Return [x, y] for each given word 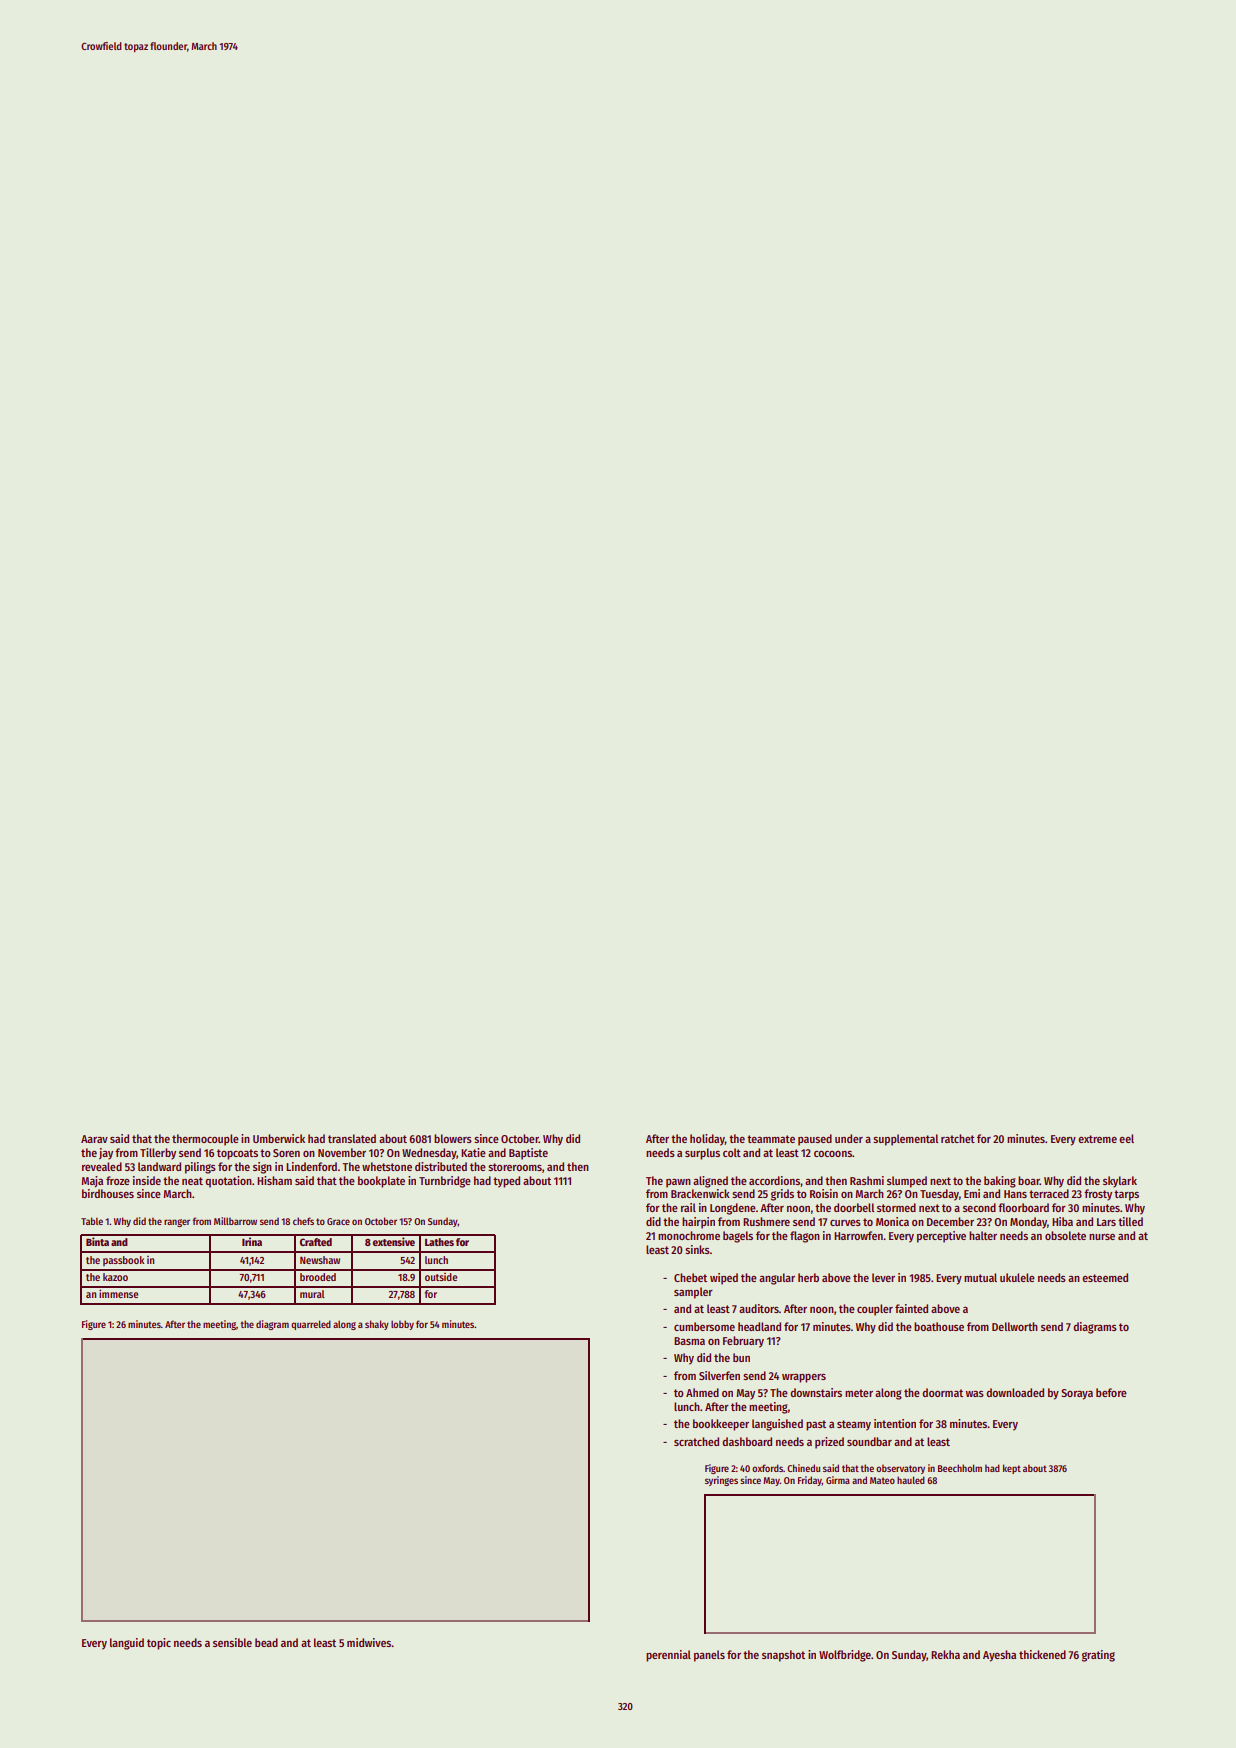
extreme [1097, 1139]
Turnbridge [445, 1182]
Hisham [274, 1180]
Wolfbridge [845, 1656]
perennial [668, 1656]
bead [266, 1642]
